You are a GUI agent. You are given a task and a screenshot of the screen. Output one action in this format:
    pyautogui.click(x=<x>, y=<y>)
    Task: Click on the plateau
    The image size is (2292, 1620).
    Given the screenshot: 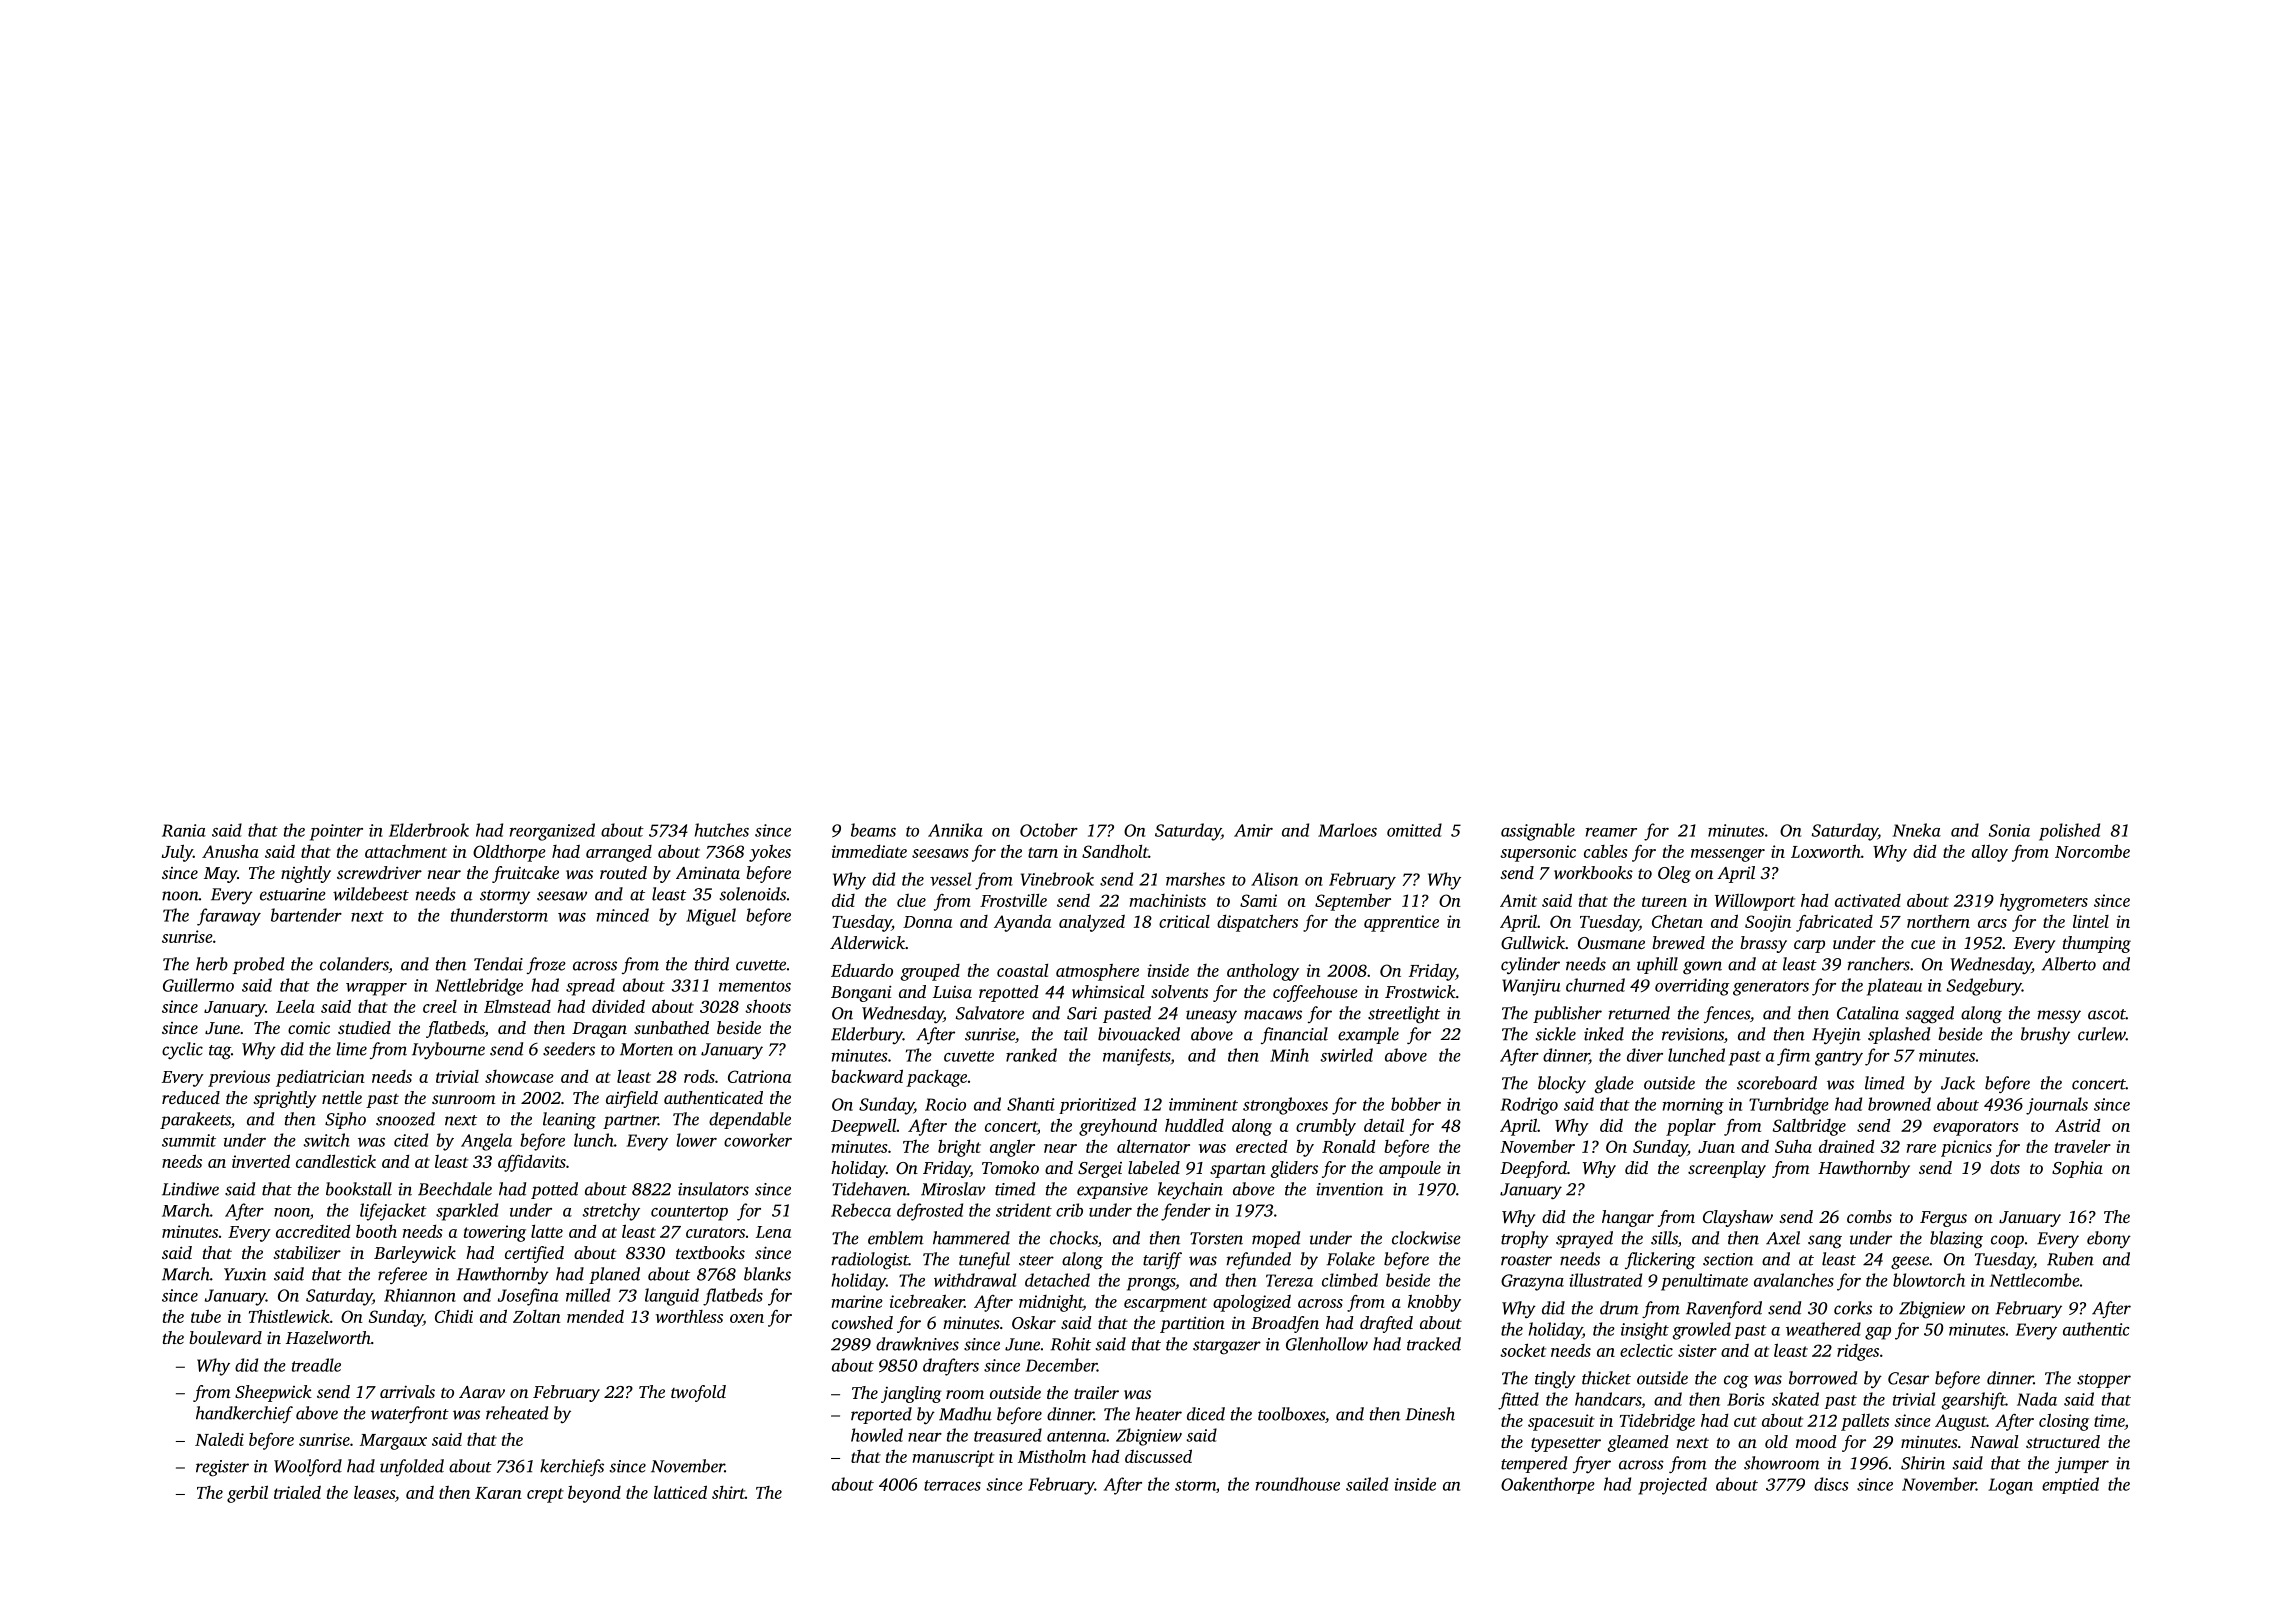 What is the action you would take?
    pyautogui.click(x=1894, y=987)
